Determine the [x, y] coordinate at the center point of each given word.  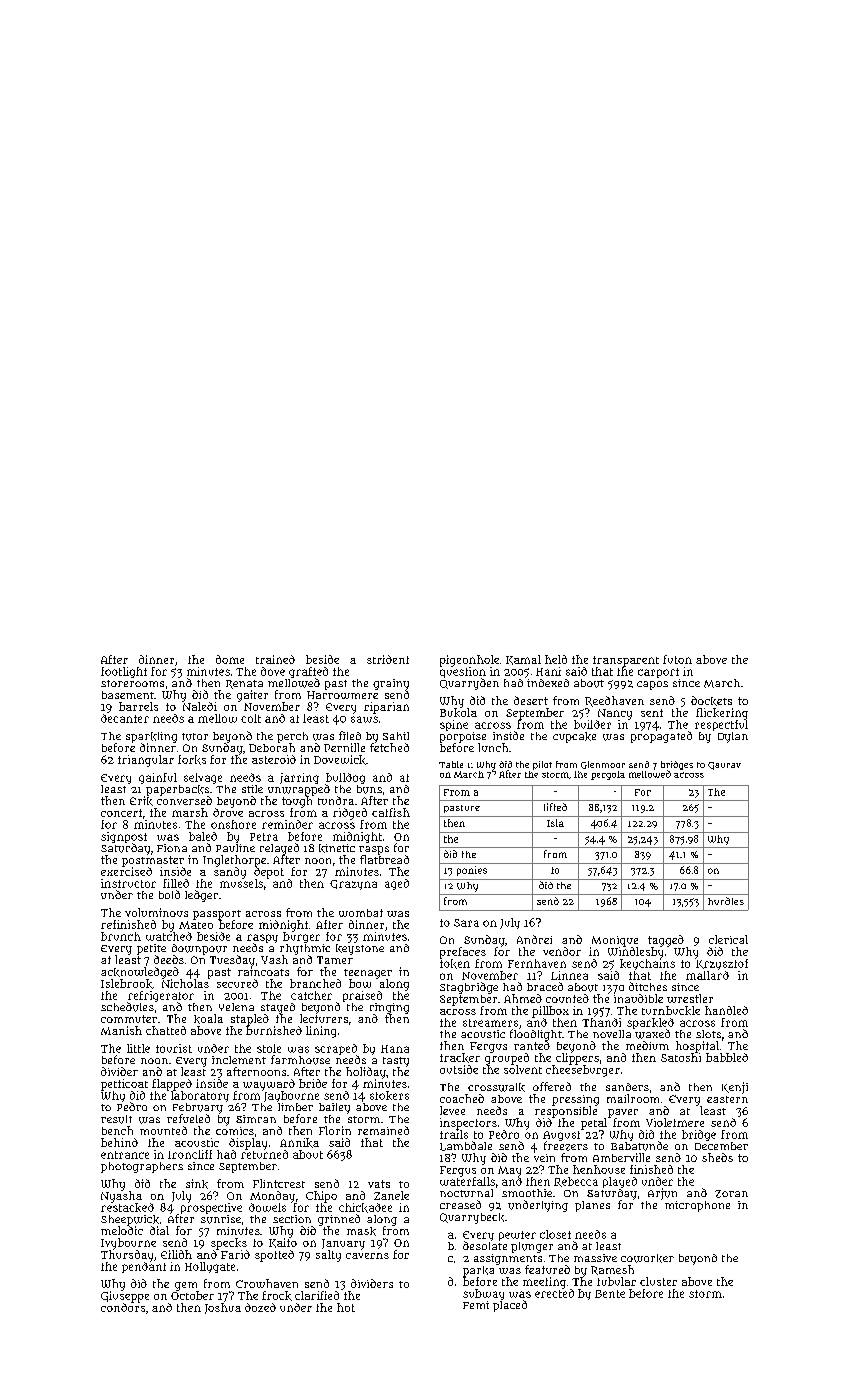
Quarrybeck [472, 1218]
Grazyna [353, 885]
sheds [717, 1157]
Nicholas [185, 983]
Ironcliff [190, 1154]
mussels [241, 883]
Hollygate [210, 1267]
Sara [466, 923]
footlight [124, 672]
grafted [308, 672]
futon [677, 659]
